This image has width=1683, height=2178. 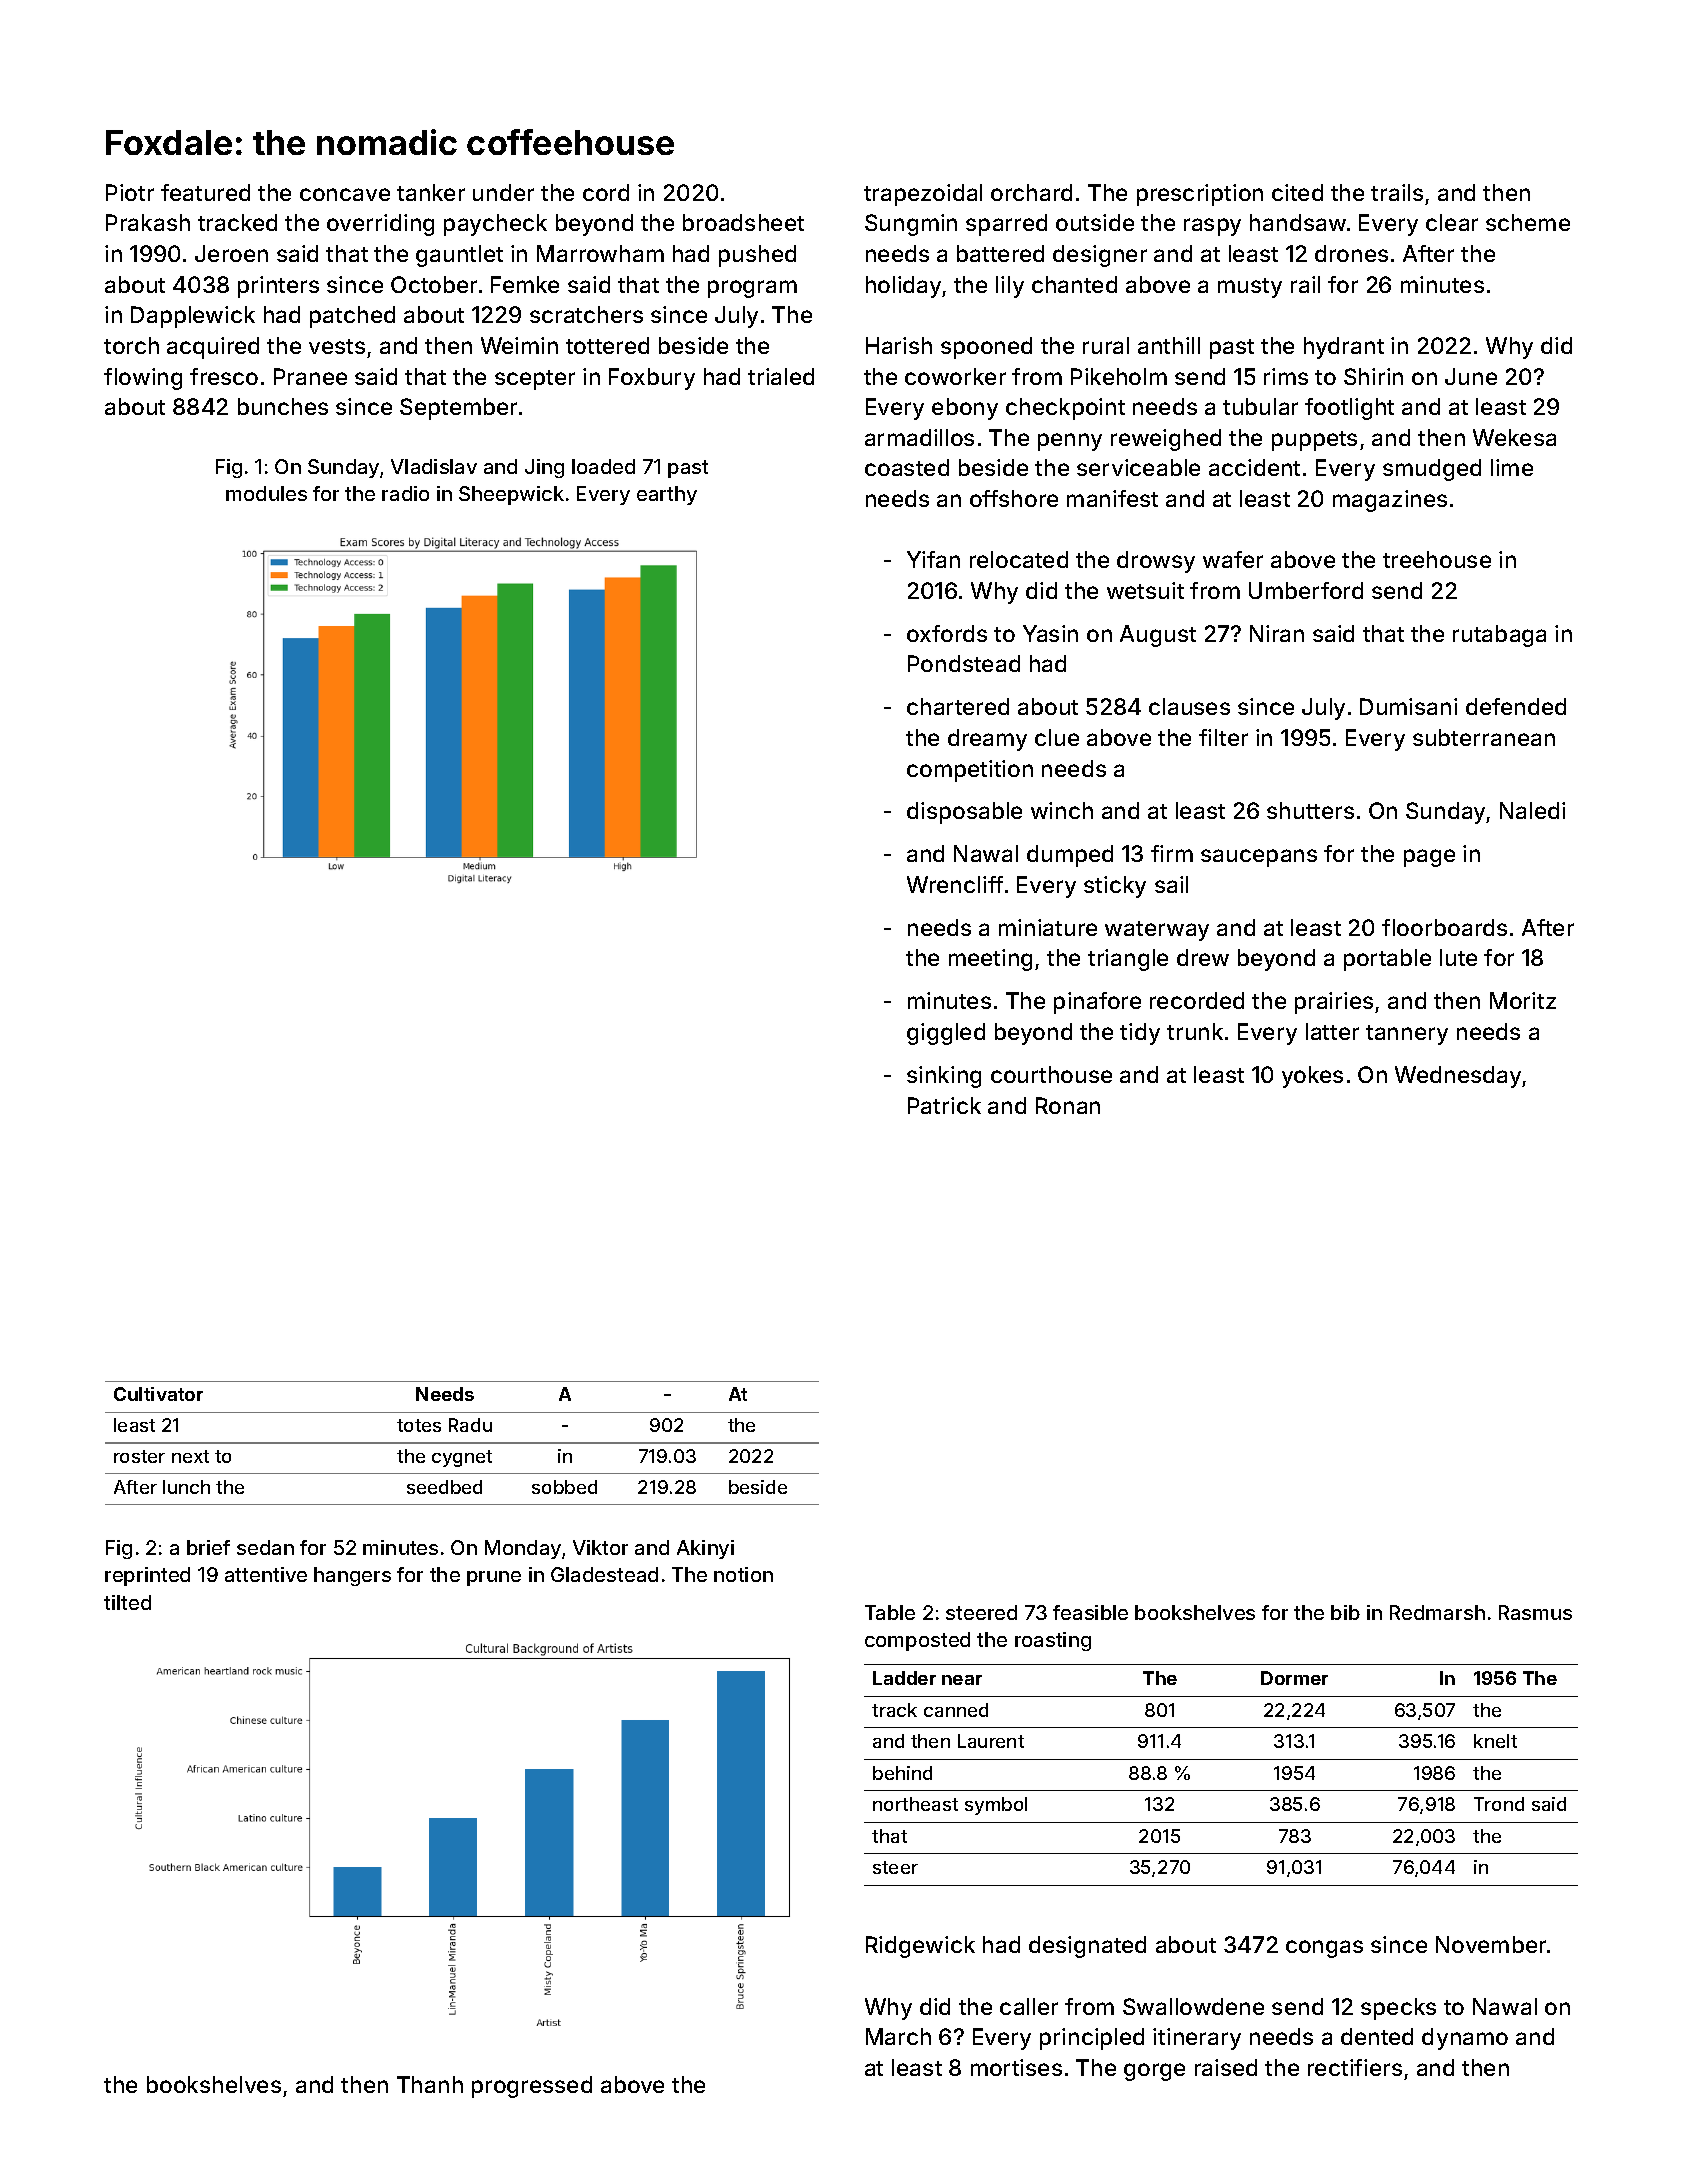 What do you see at coordinates (345, 194) in the image?
I see `concave` at bounding box center [345, 194].
